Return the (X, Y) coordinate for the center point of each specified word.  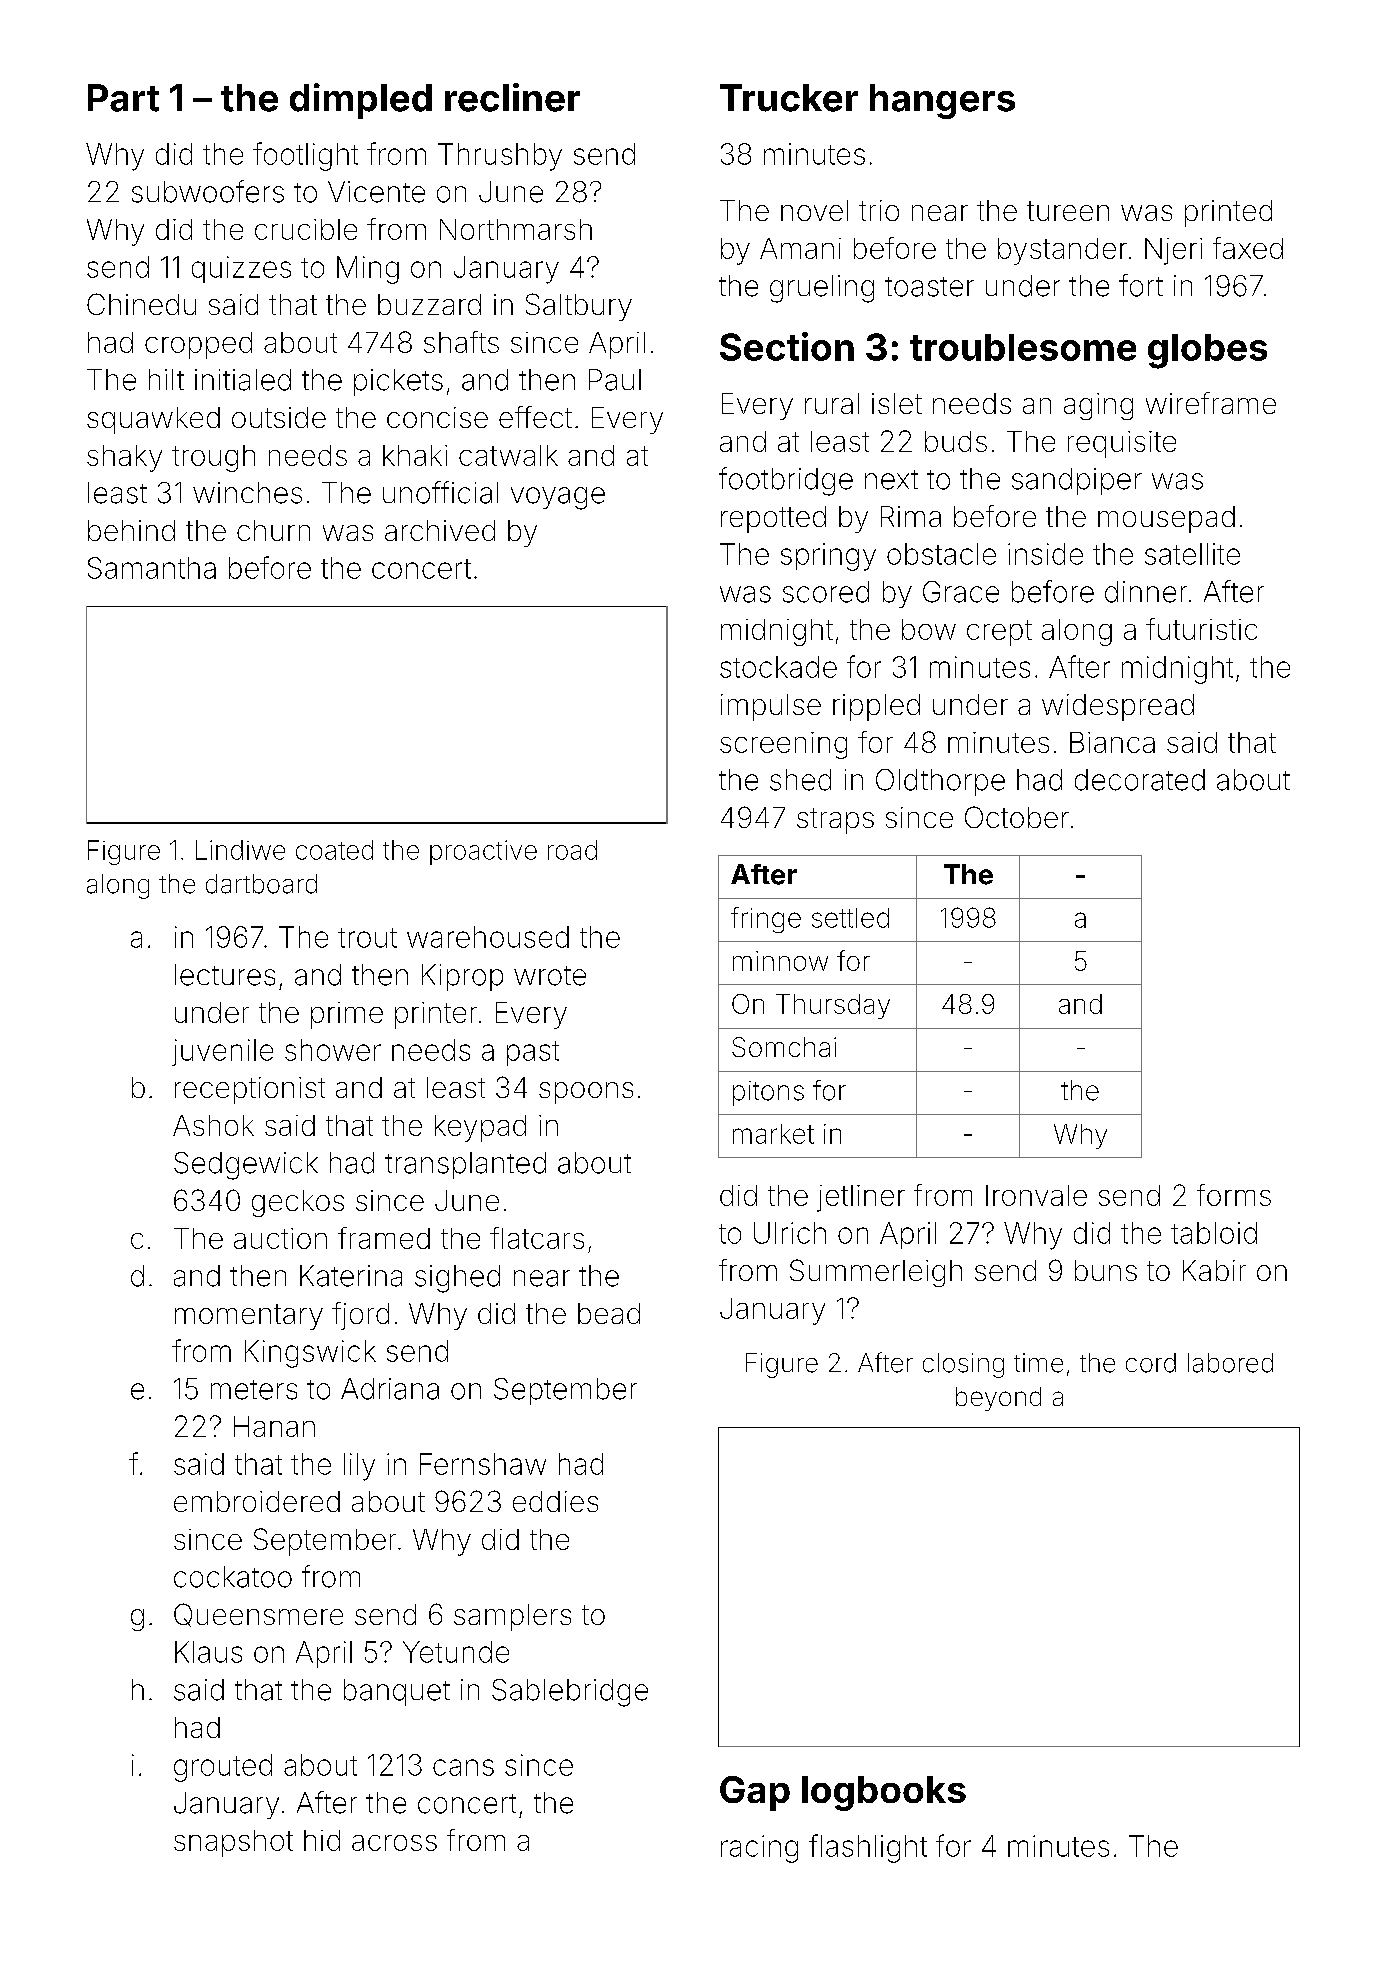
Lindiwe (240, 850)
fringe (766, 920)
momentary (249, 1317)
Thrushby (500, 157)
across (394, 1843)
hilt (166, 379)
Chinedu (141, 304)
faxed (1248, 248)
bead (609, 1313)
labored (1230, 1363)
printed (1228, 213)
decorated (1140, 780)
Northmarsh (516, 229)
